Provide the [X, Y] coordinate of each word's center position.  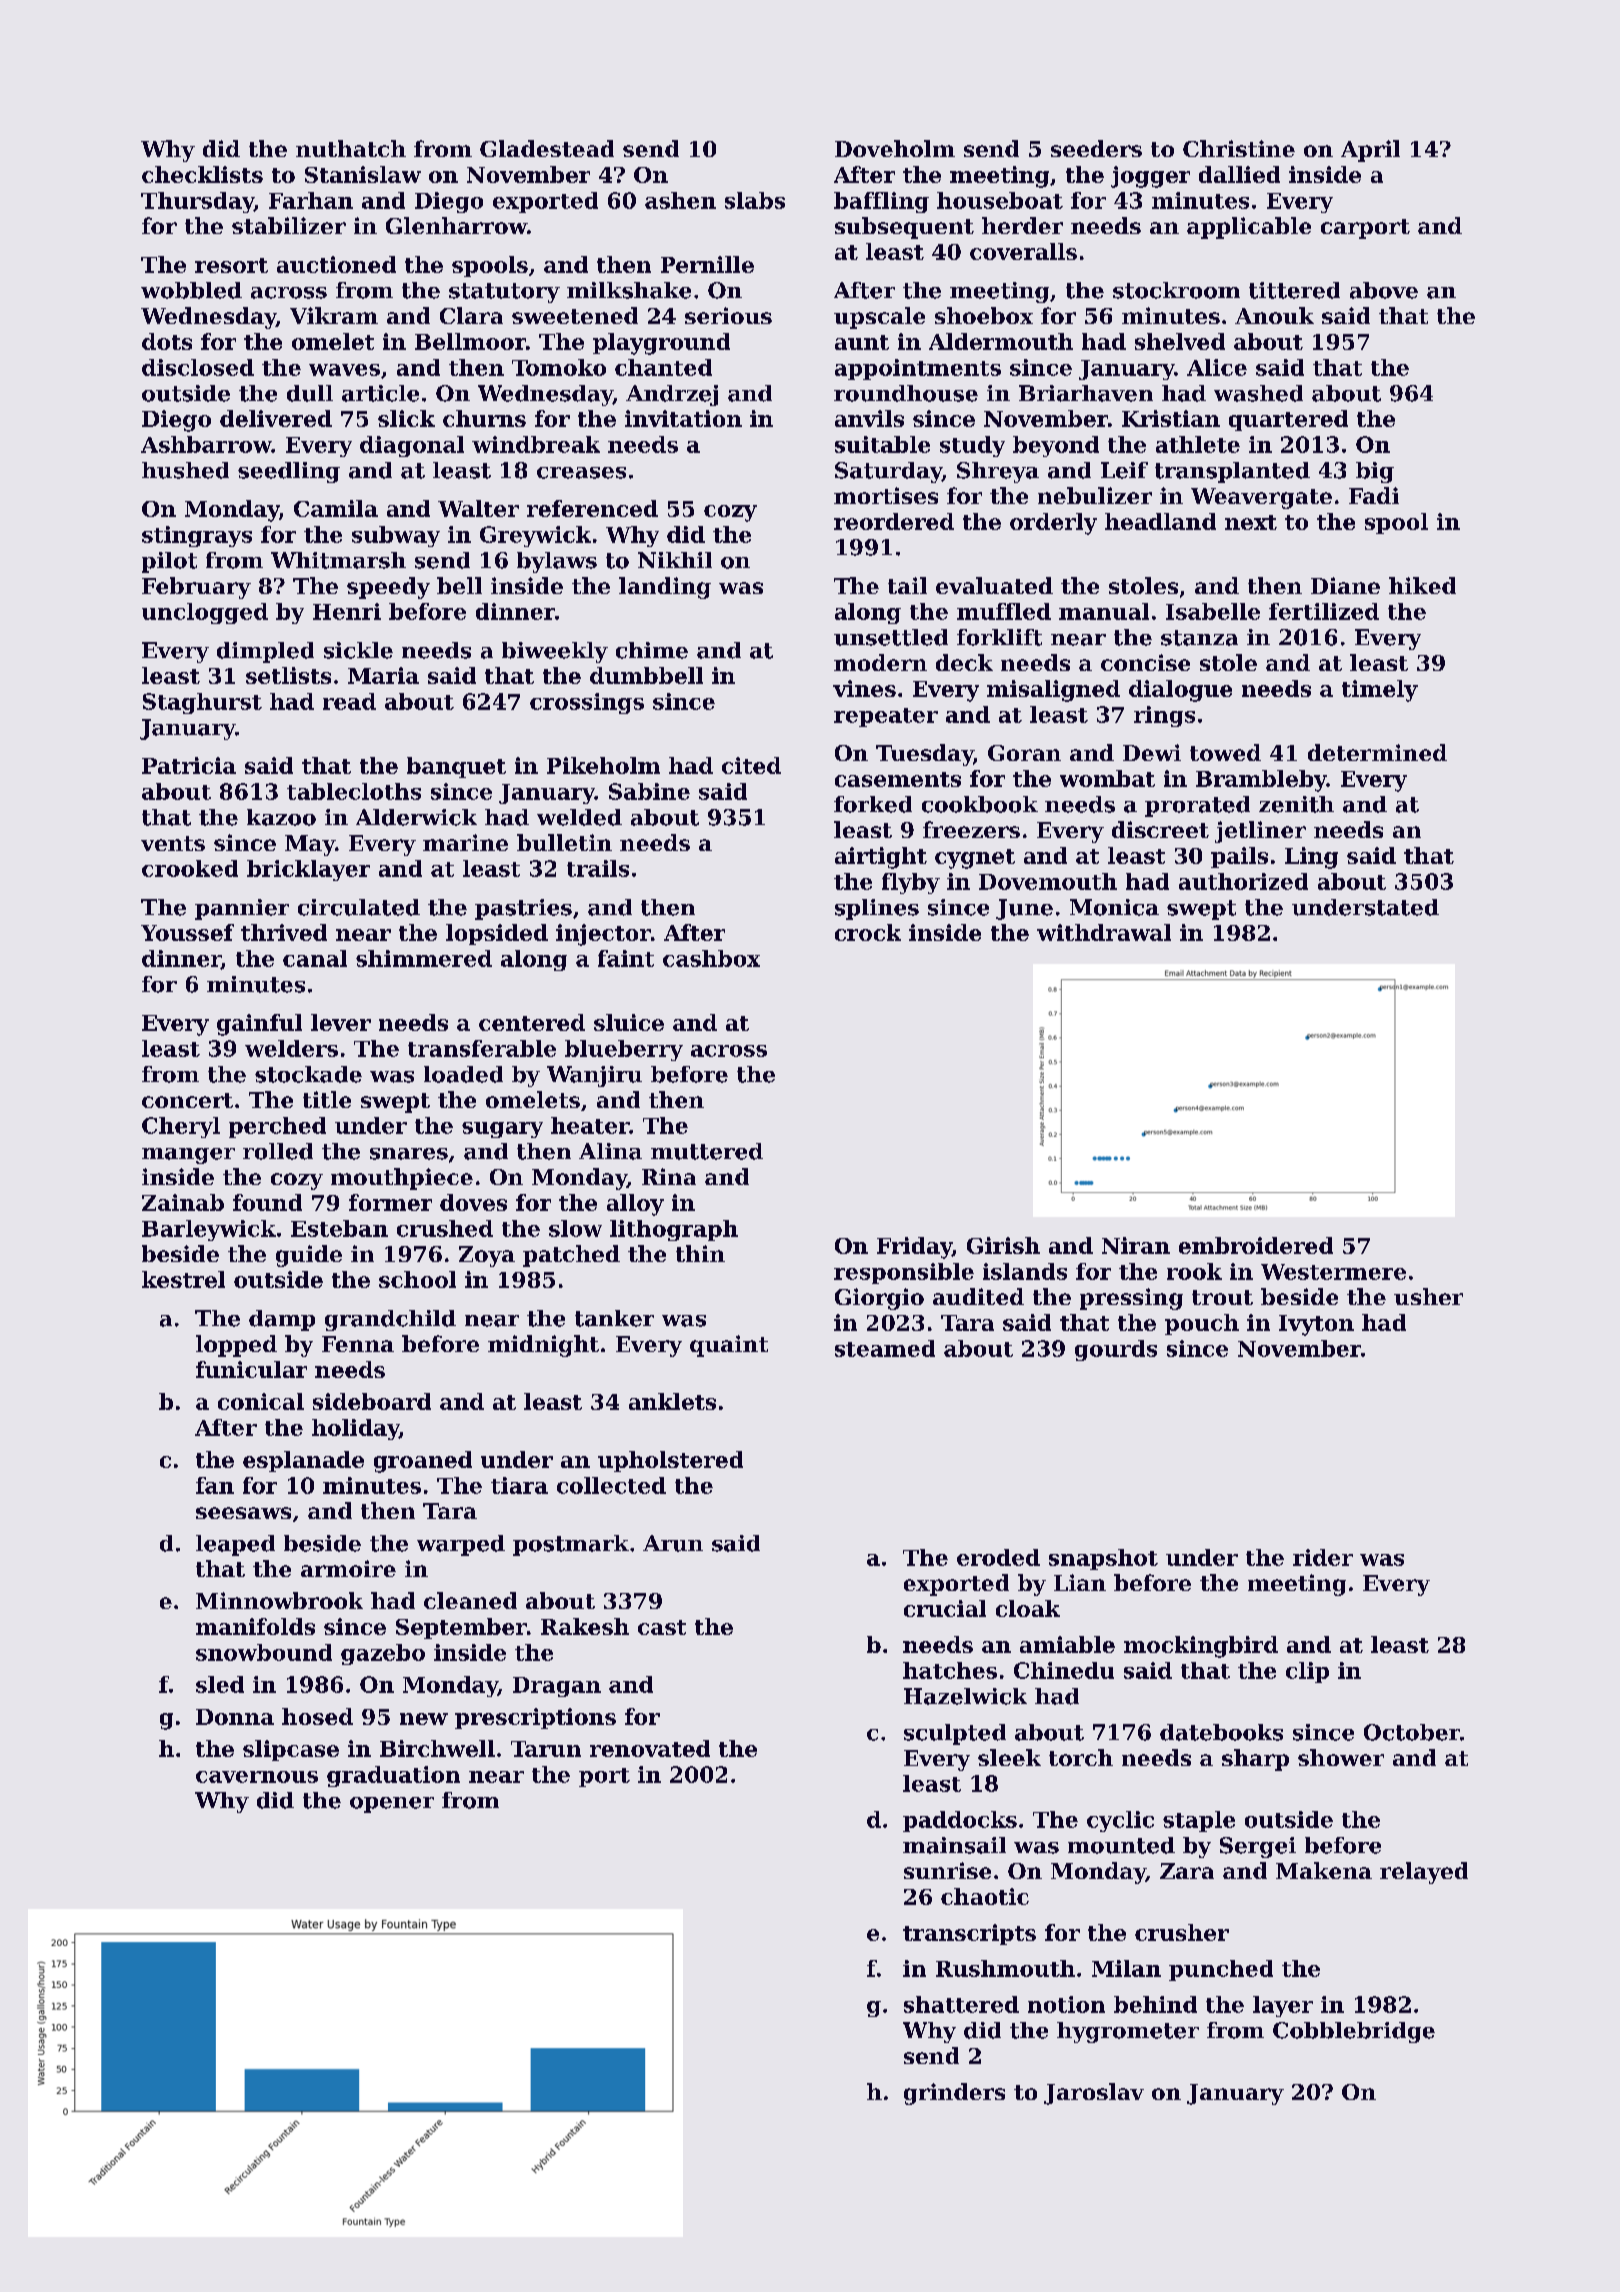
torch [1081, 1757]
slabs [755, 200]
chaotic [985, 1896]
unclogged [205, 613]
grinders [954, 2094]
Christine [1239, 148]
